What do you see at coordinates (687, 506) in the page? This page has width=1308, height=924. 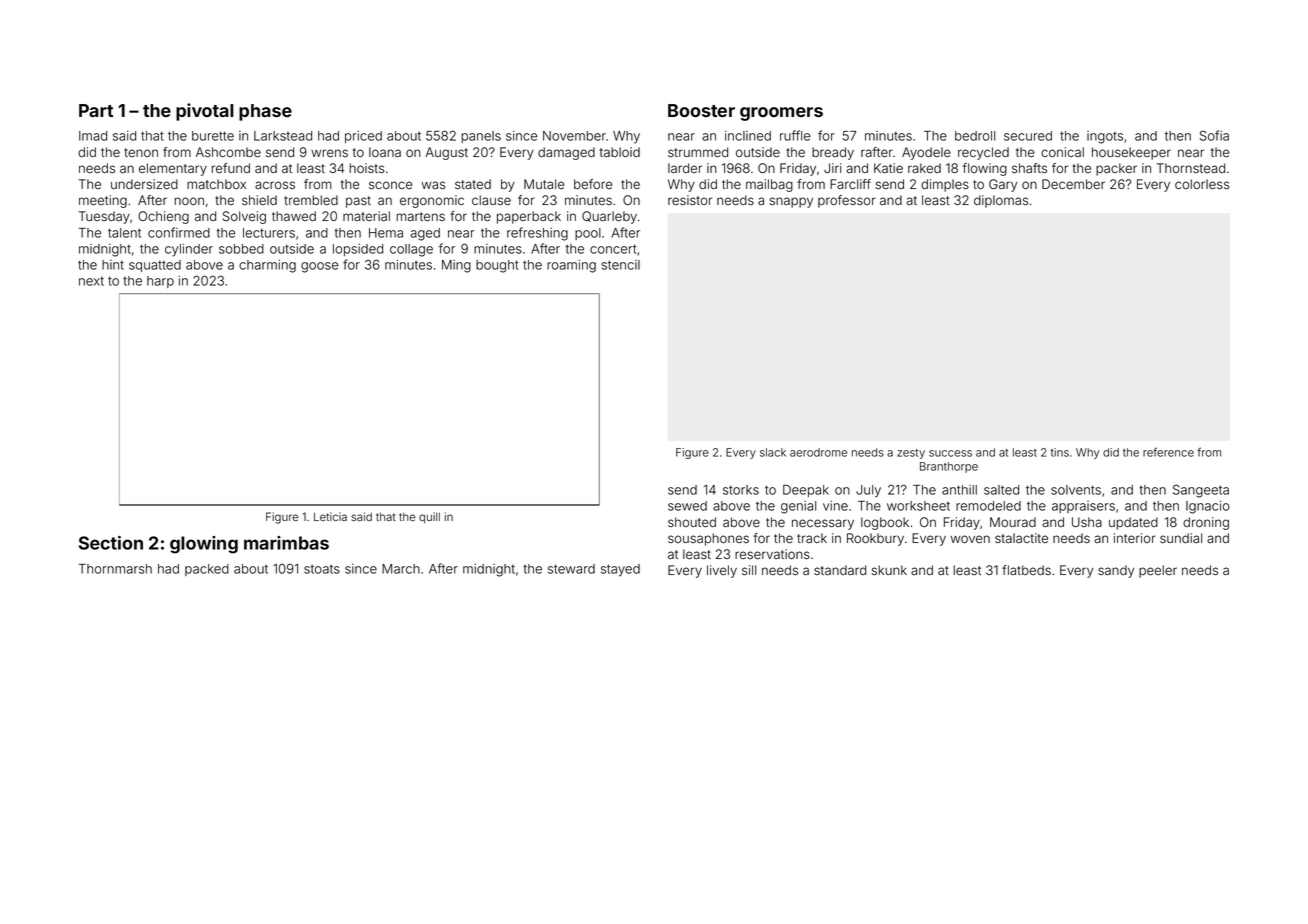 I see `sewed` at bounding box center [687, 506].
